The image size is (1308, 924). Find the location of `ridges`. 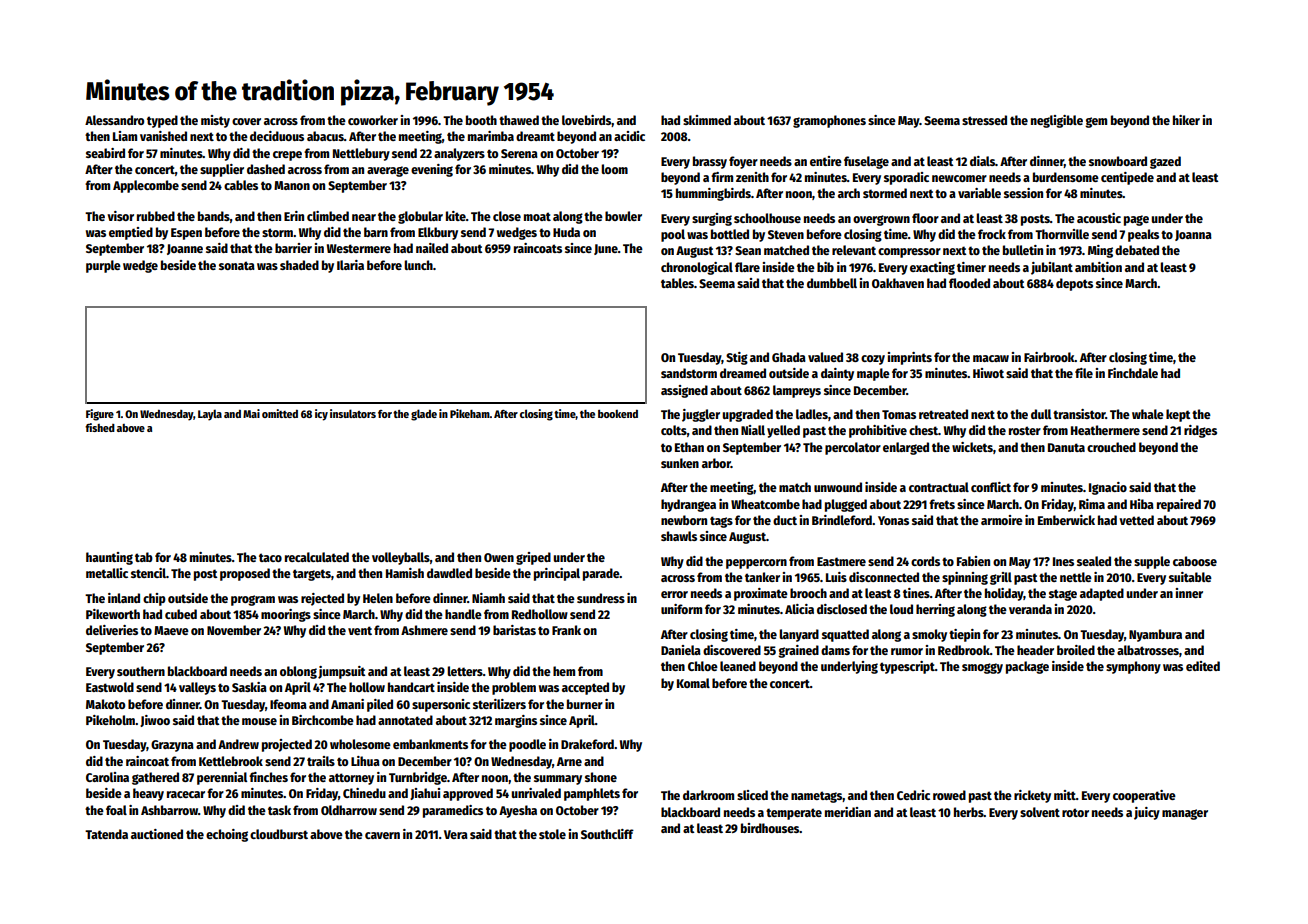

ridges is located at coordinates (1200, 431).
